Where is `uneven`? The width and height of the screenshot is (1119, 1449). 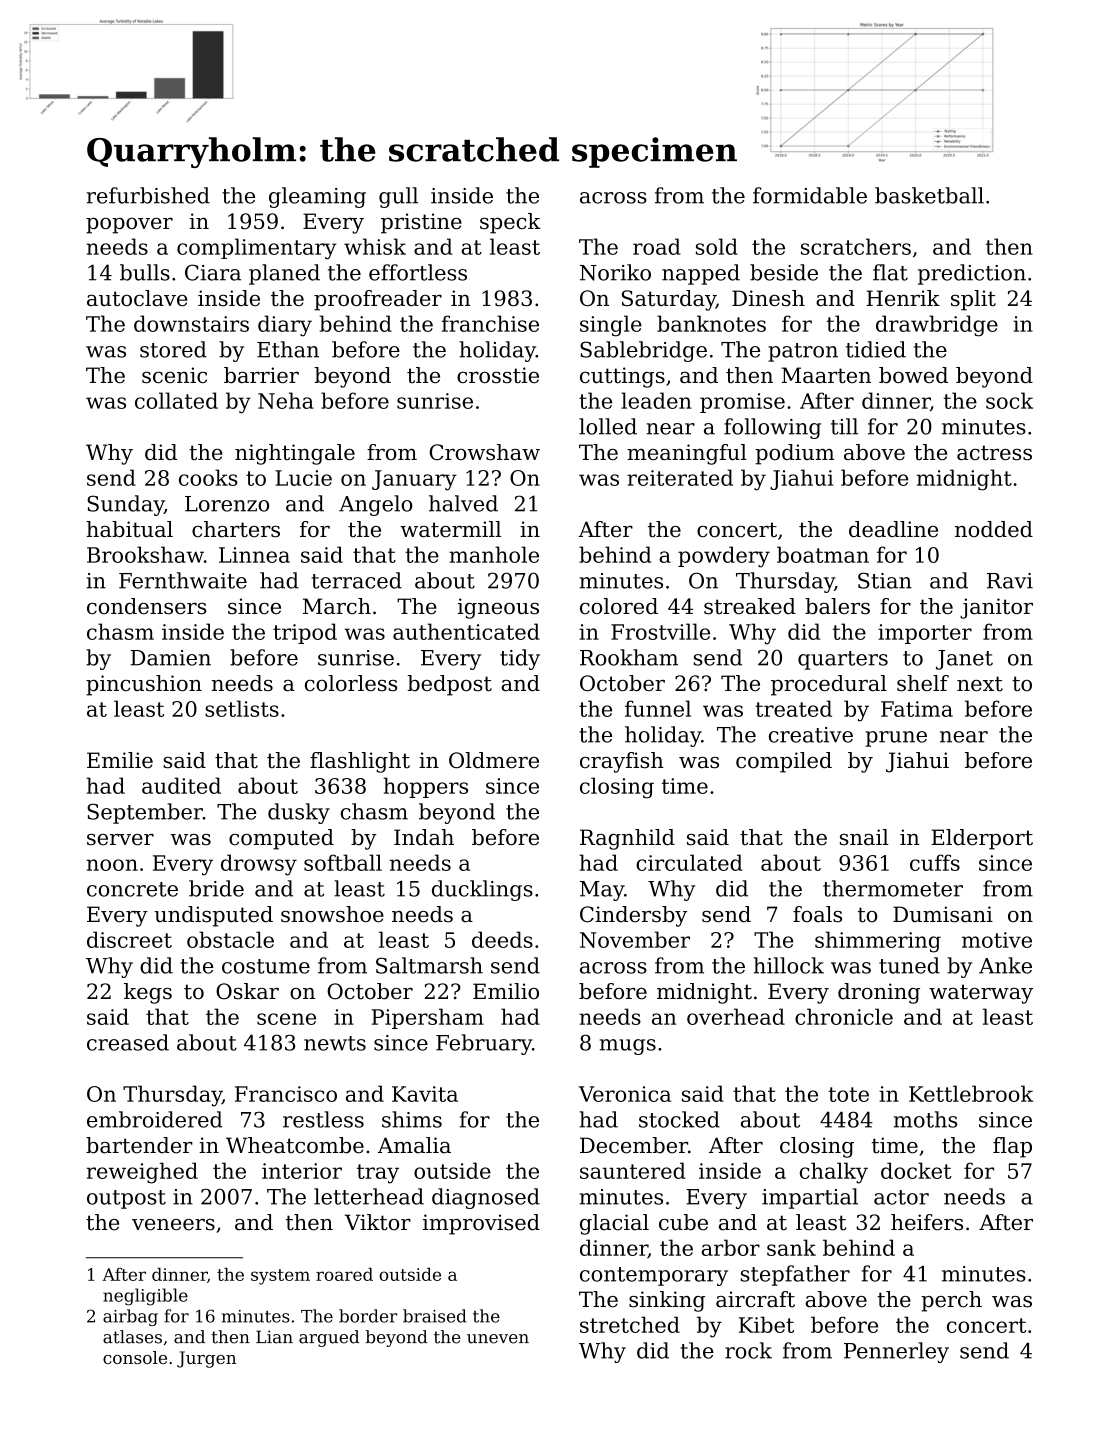
uneven is located at coordinates (498, 1339).
